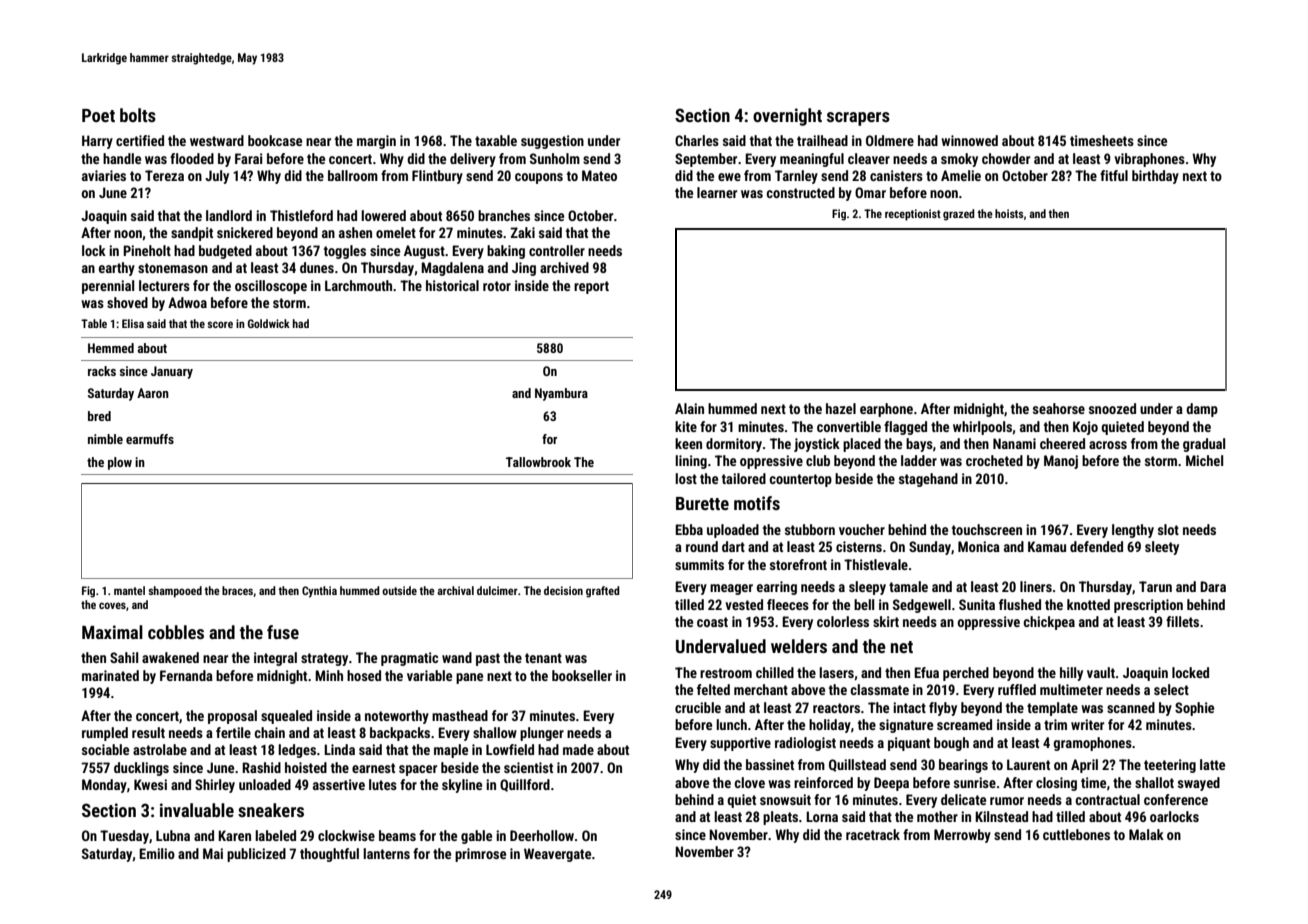 The width and height of the document is (1308, 924). Describe the element at coordinates (157, 853) in the document. I see `Emilio` at that location.
